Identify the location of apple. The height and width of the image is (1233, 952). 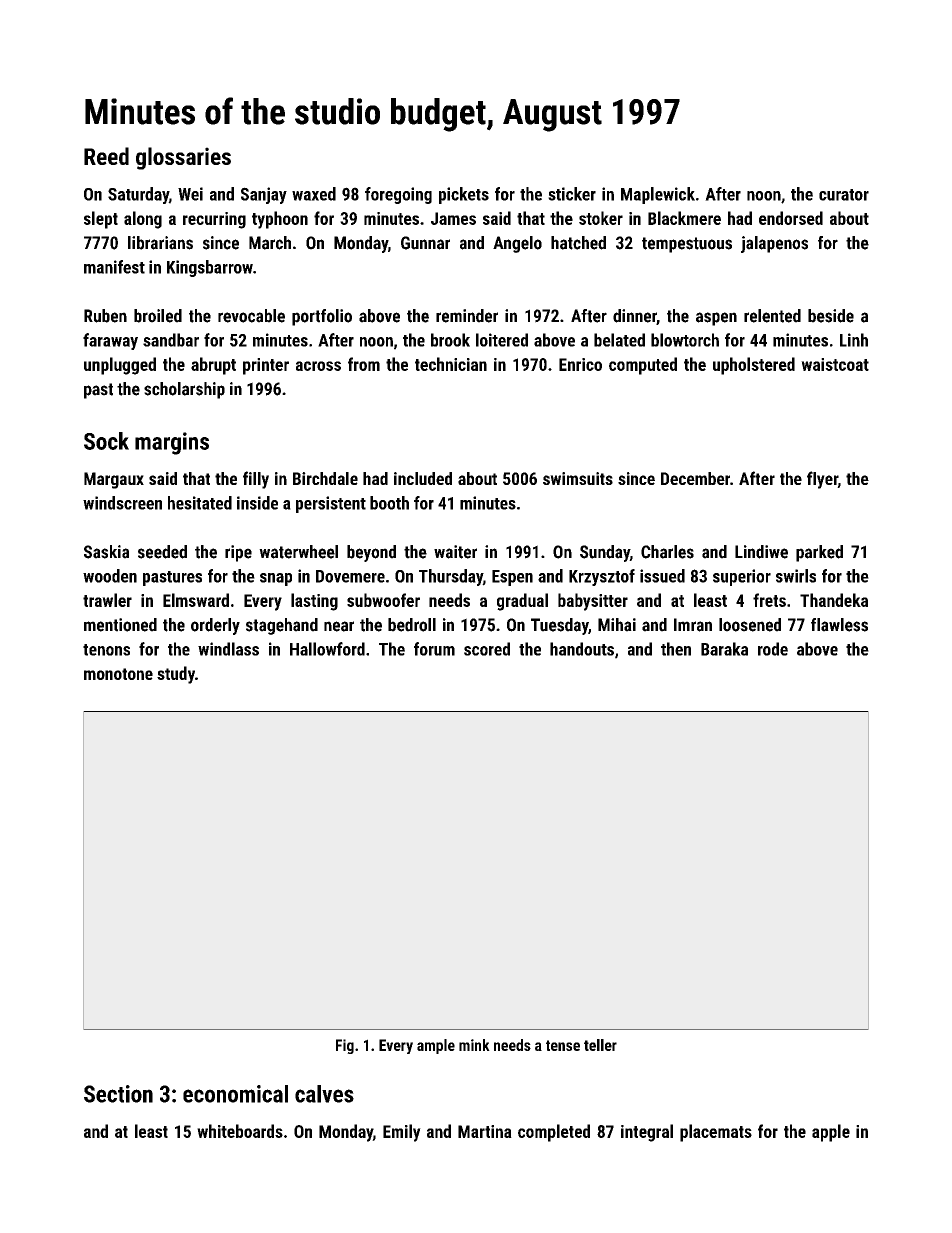
(831, 1133).
